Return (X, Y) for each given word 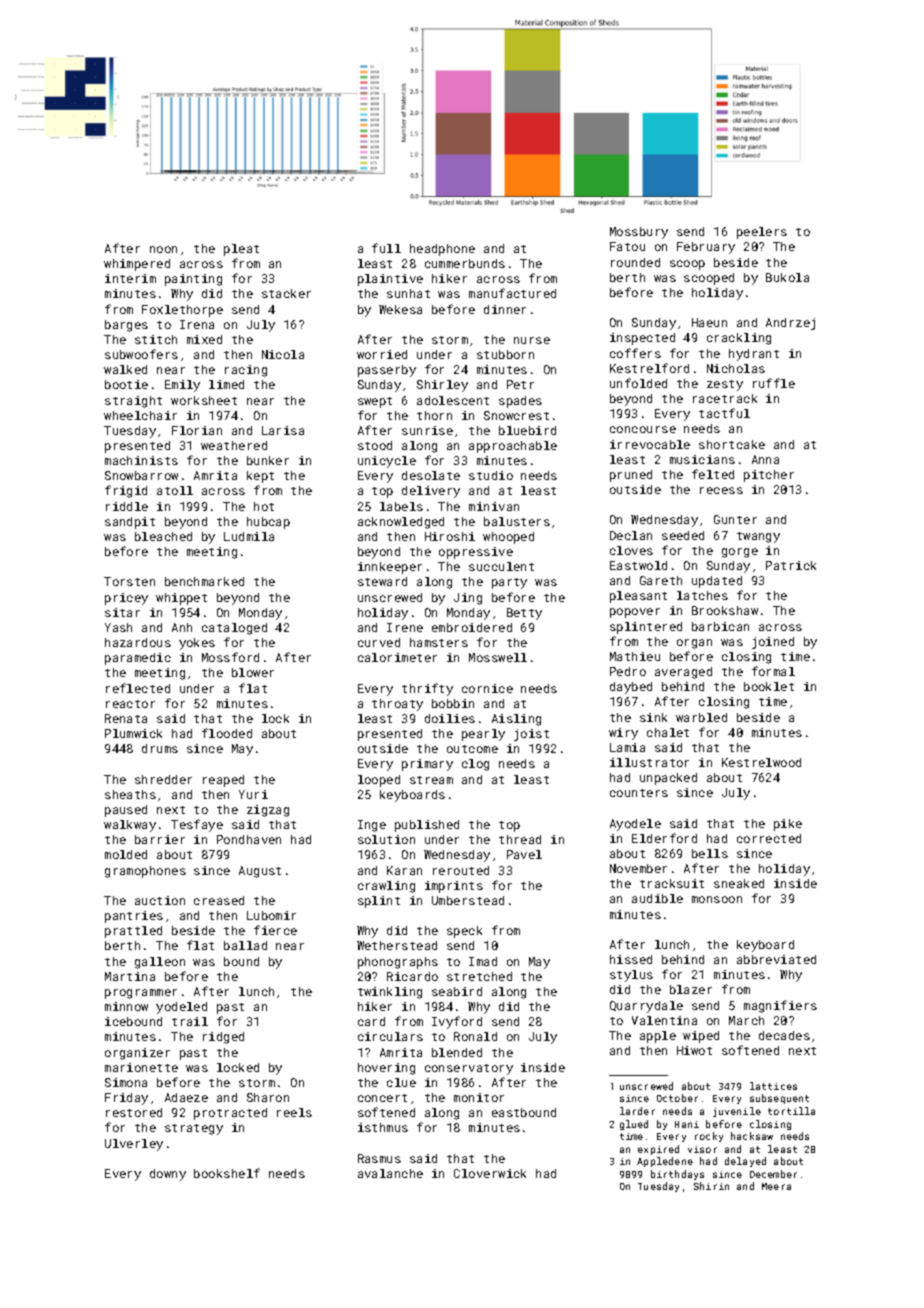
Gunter (735, 519)
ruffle (774, 383)
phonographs (398, 963)
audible (657, 898)
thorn (434, 415)
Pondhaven (249, 839)
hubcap (268, 523)
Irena (197, 324)
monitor (479, 1097)
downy (168, 1175)
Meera (776, 1186)
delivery (431, 492)
